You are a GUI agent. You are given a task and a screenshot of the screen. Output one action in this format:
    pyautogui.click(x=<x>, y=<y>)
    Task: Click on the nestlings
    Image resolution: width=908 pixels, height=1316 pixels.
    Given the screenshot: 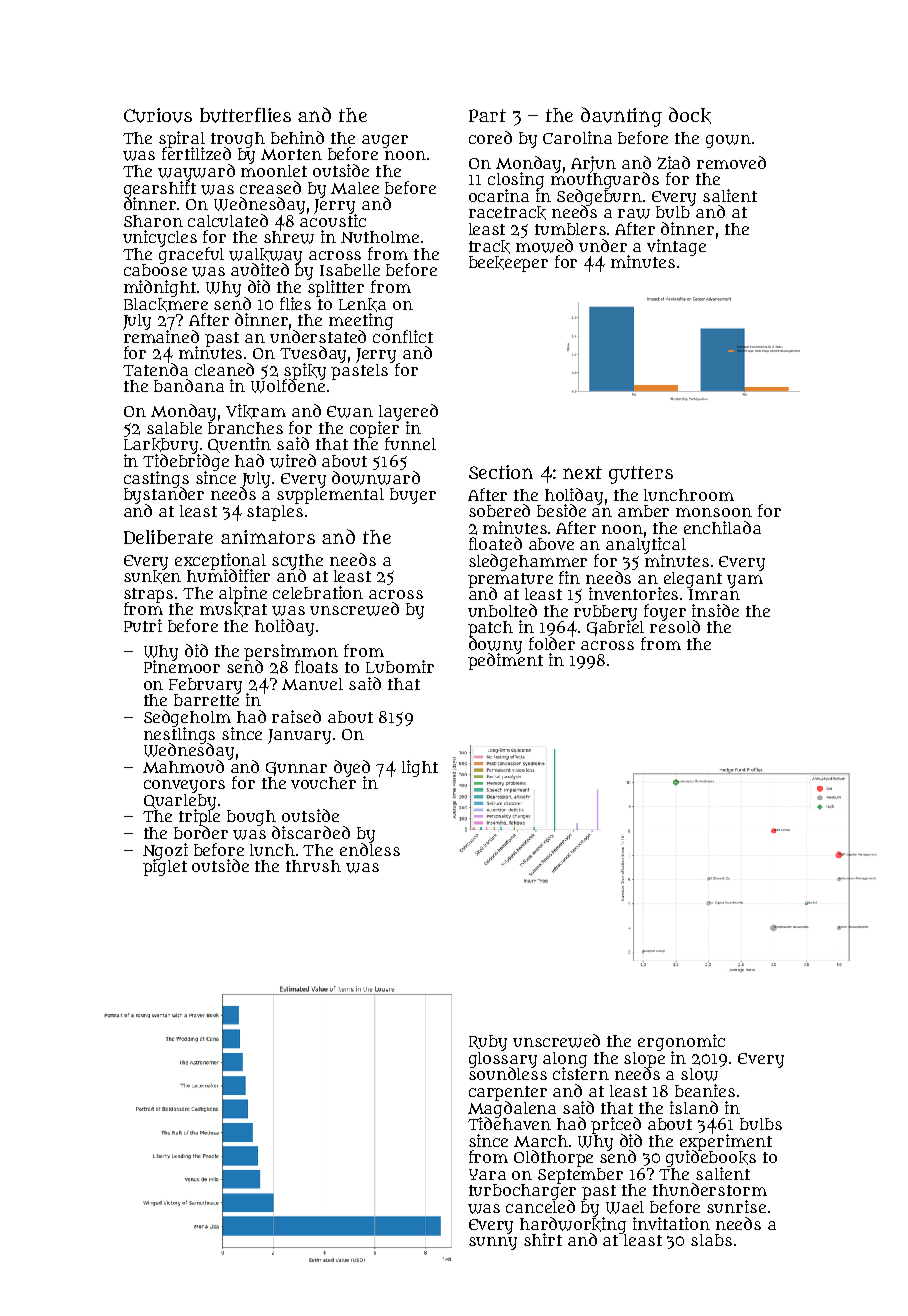 What is the action you would take?
    pyautogui.click(x=179, y=735)
